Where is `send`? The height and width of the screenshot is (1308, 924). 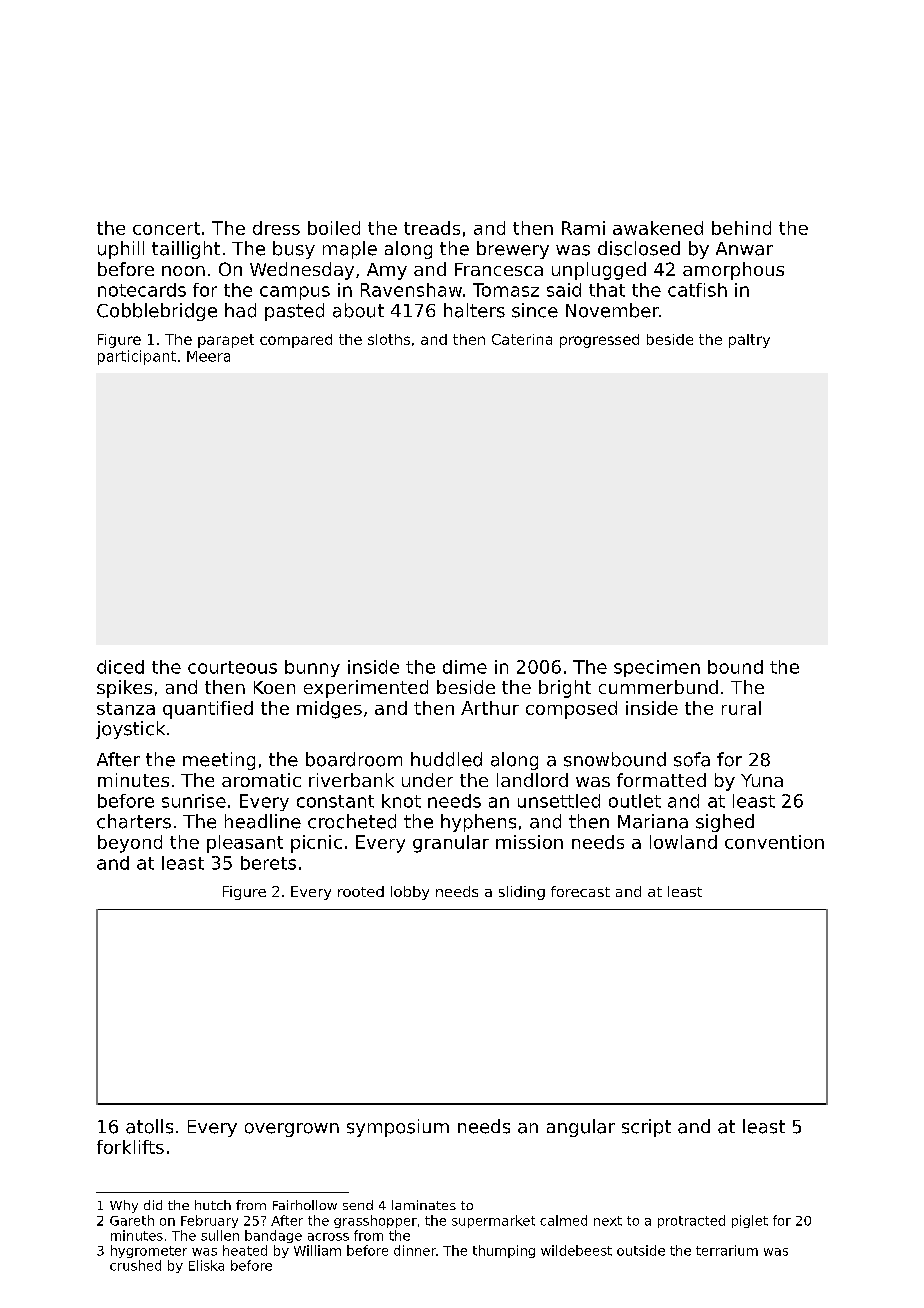
send is located at coordinates (358, 1205).
